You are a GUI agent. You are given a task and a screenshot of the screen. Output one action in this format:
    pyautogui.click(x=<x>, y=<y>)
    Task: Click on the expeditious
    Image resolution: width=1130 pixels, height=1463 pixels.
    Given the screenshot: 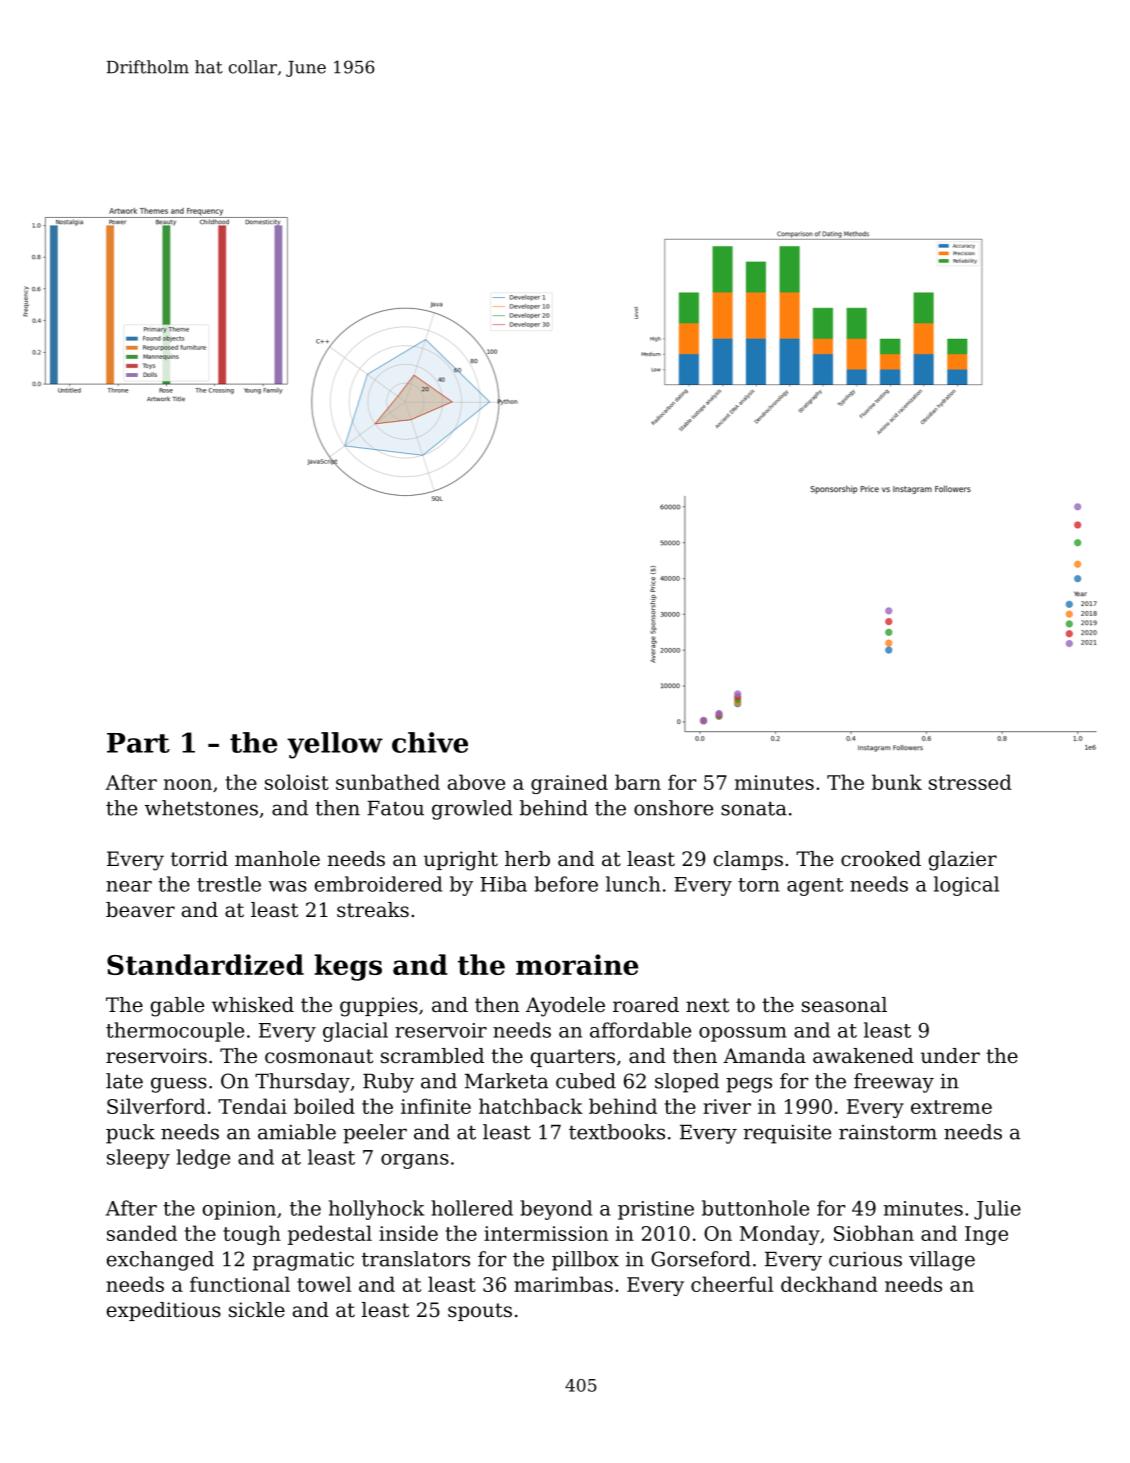 What is the action you would take?
    pyautogui.click(x=164, y=1311)
